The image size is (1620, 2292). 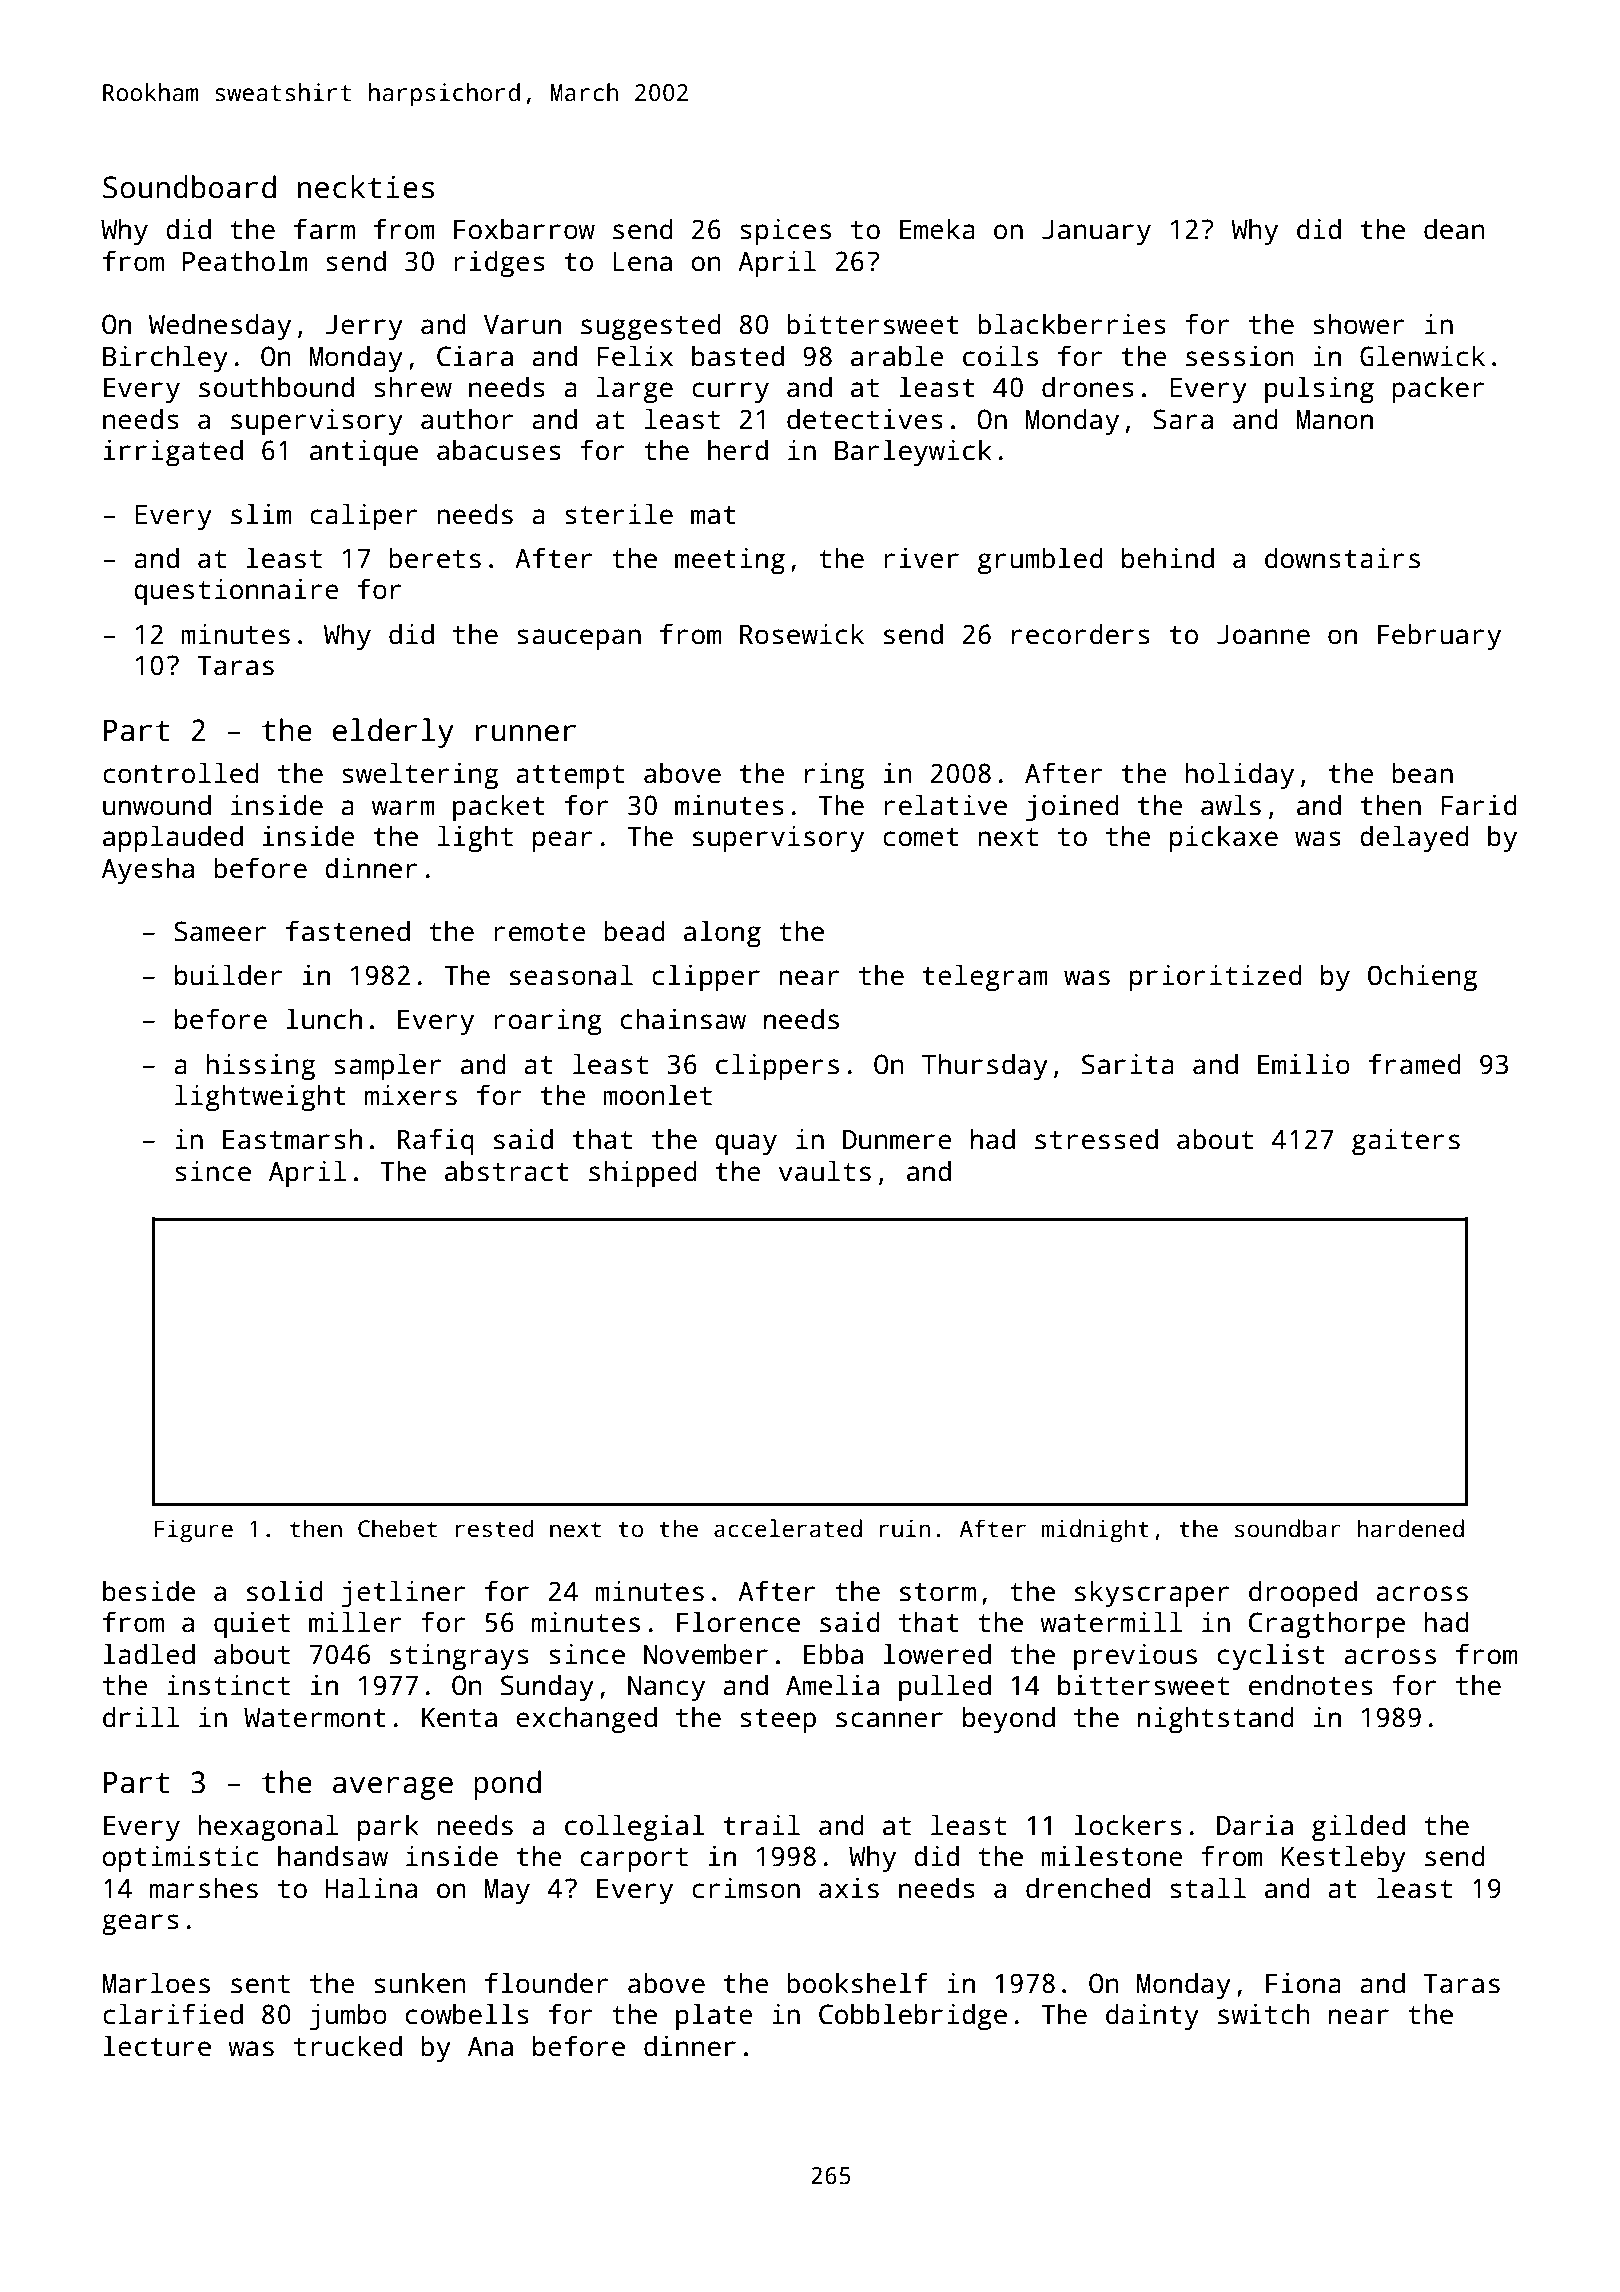 I want to click on downstairs, so click(x=1342, y=558).
